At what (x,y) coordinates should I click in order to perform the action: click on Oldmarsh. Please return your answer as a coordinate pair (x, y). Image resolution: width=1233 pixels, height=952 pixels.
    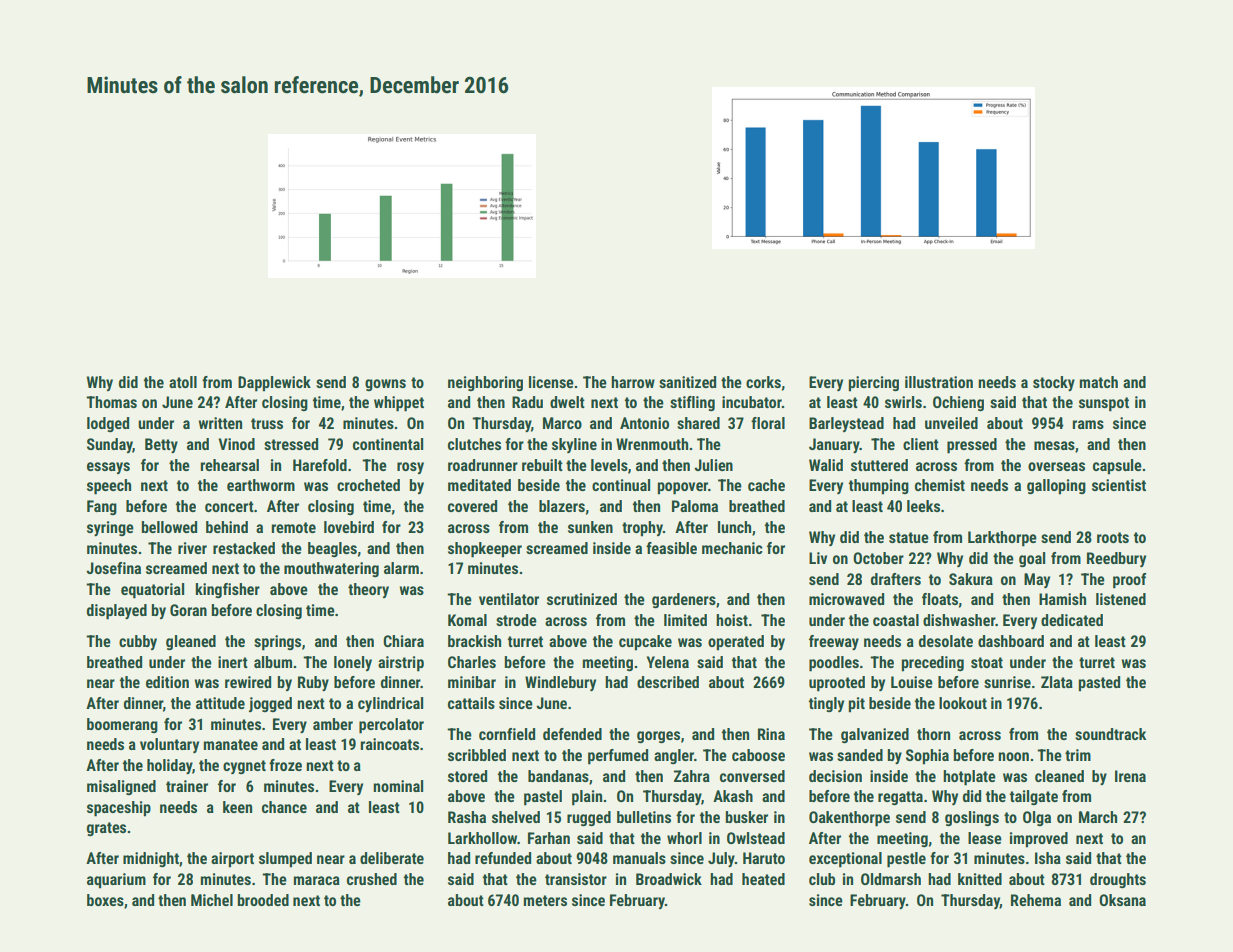
    Looking at the image, I should click on (891, 879).
